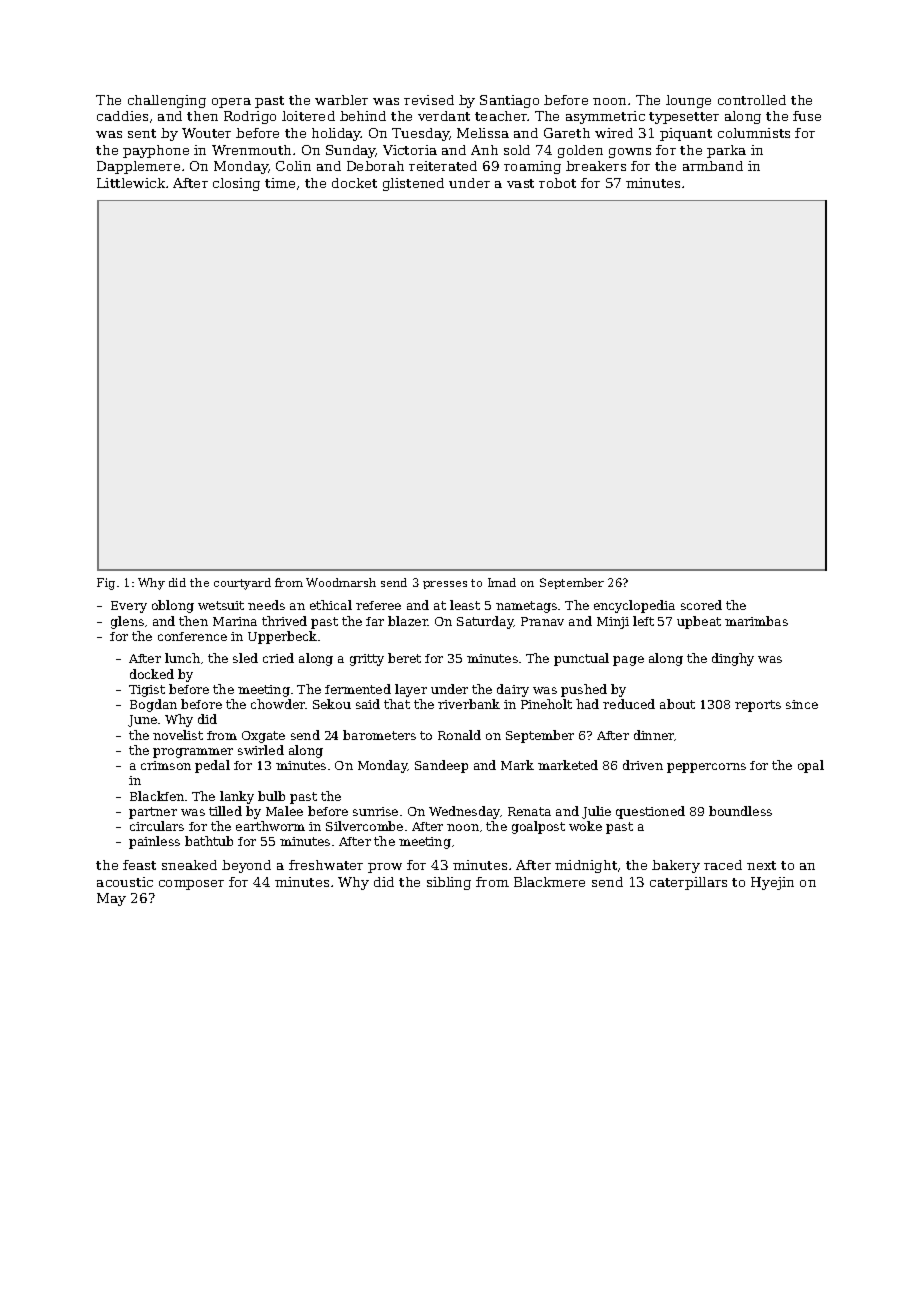 Image resolution: width=924 pixels, height=1308 pixels. Describe the element at coordinates (280, 183) in the screenshot. I see `time` at that location.
